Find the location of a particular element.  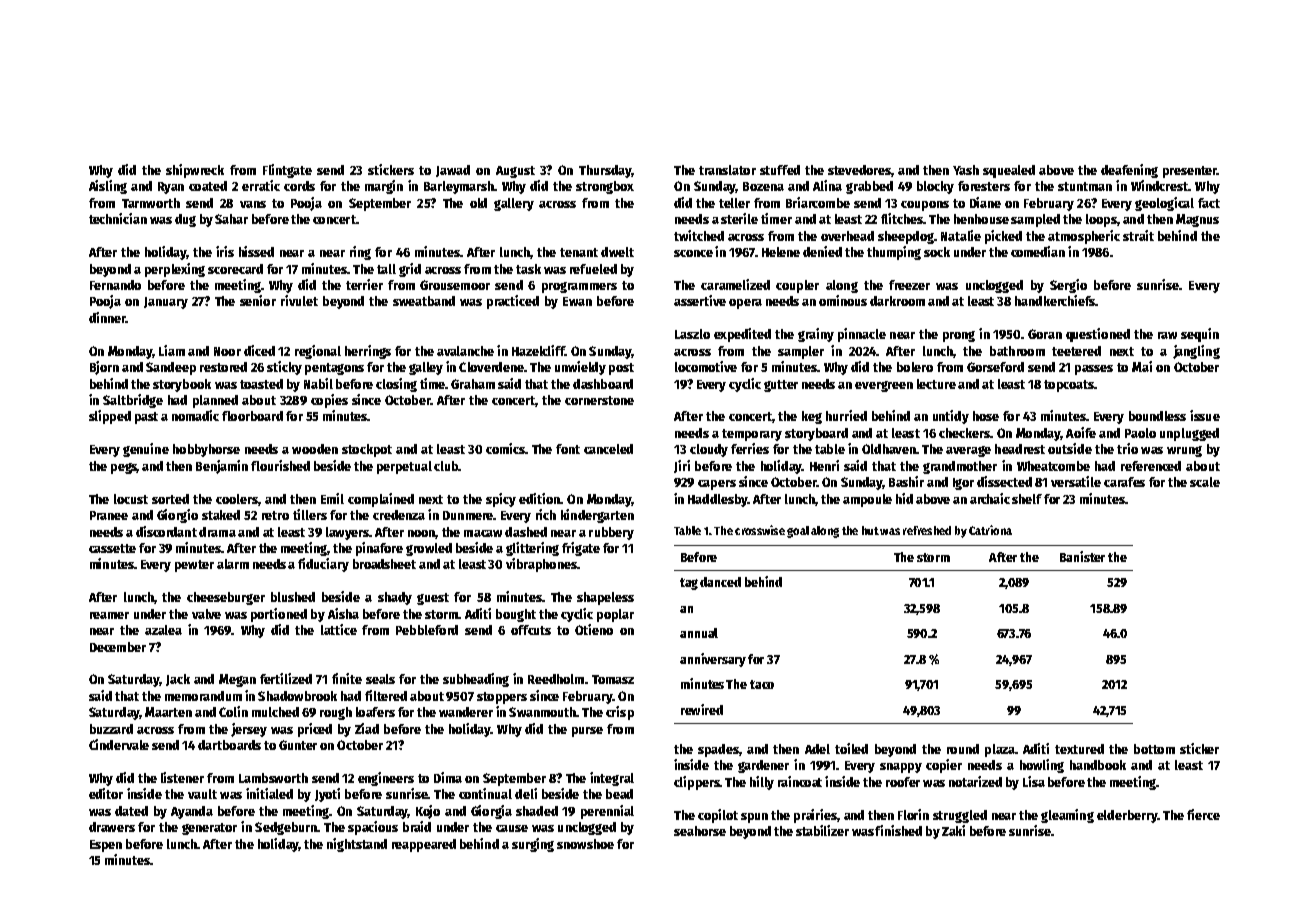

margin is located at coordinates (384, 187).
